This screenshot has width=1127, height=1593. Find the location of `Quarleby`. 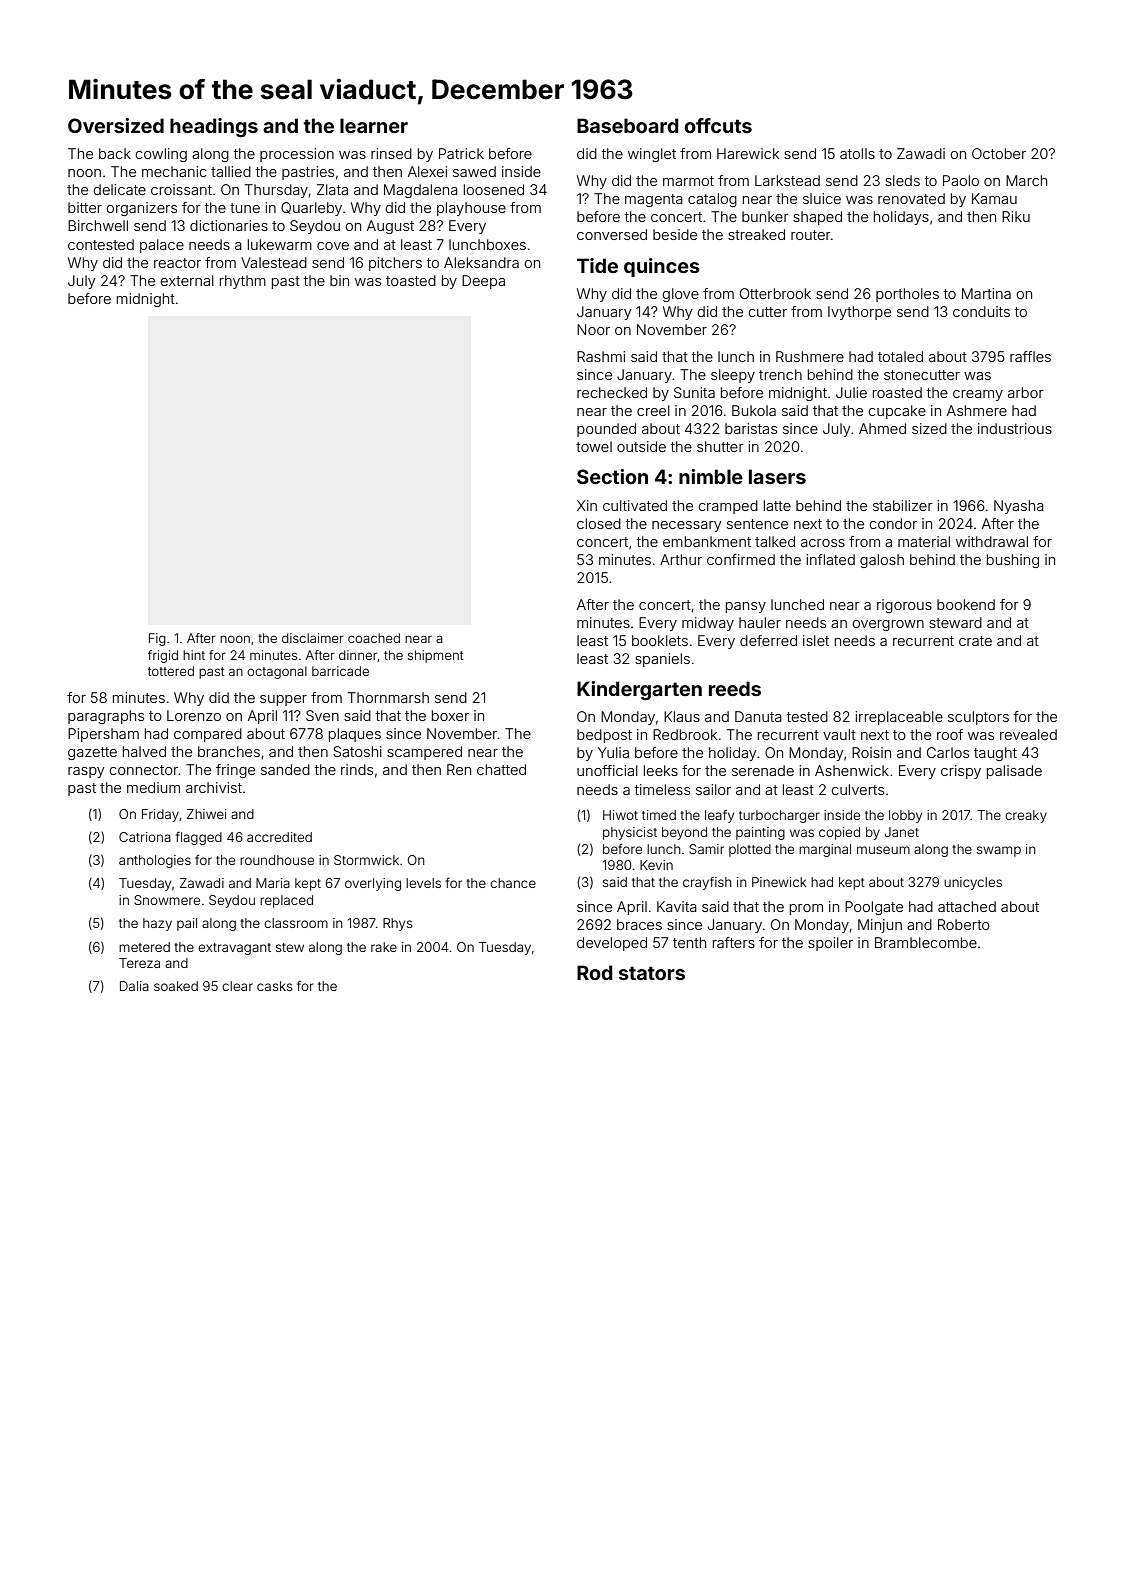

Quarleby is located at coordinates (311, 209).
